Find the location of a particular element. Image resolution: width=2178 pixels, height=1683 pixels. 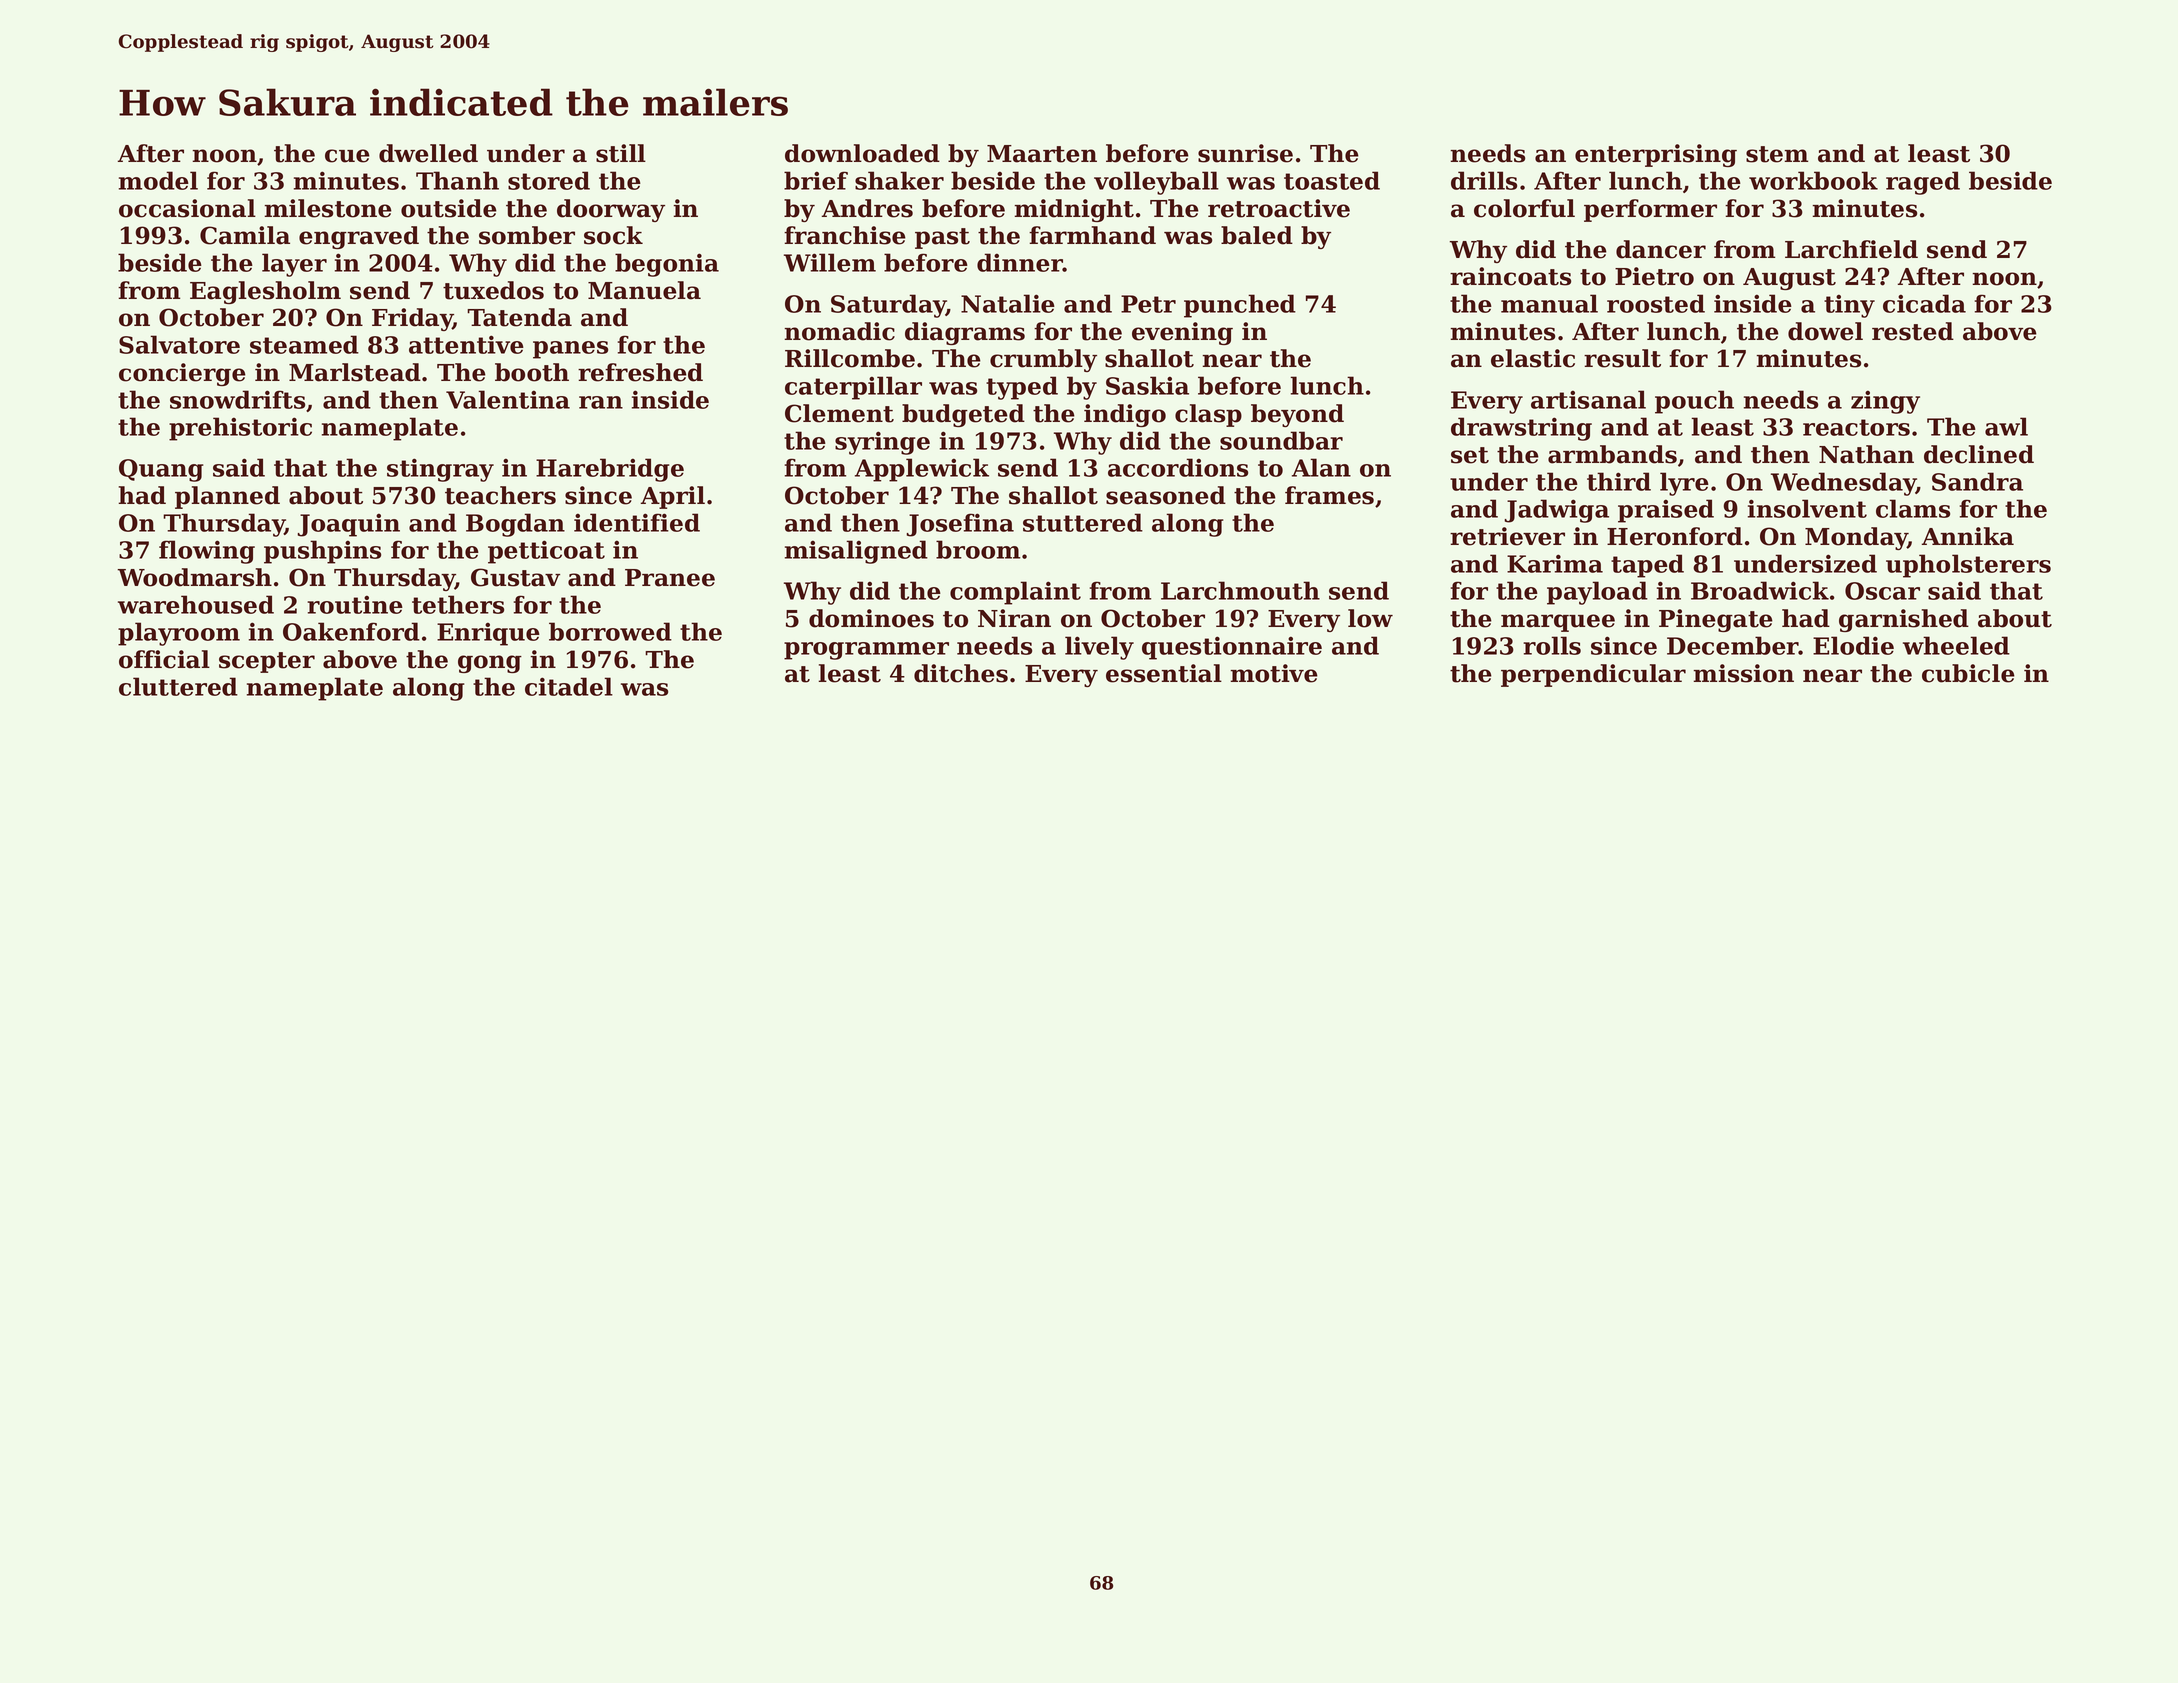

citadel is located at coordinates (569, 686).
